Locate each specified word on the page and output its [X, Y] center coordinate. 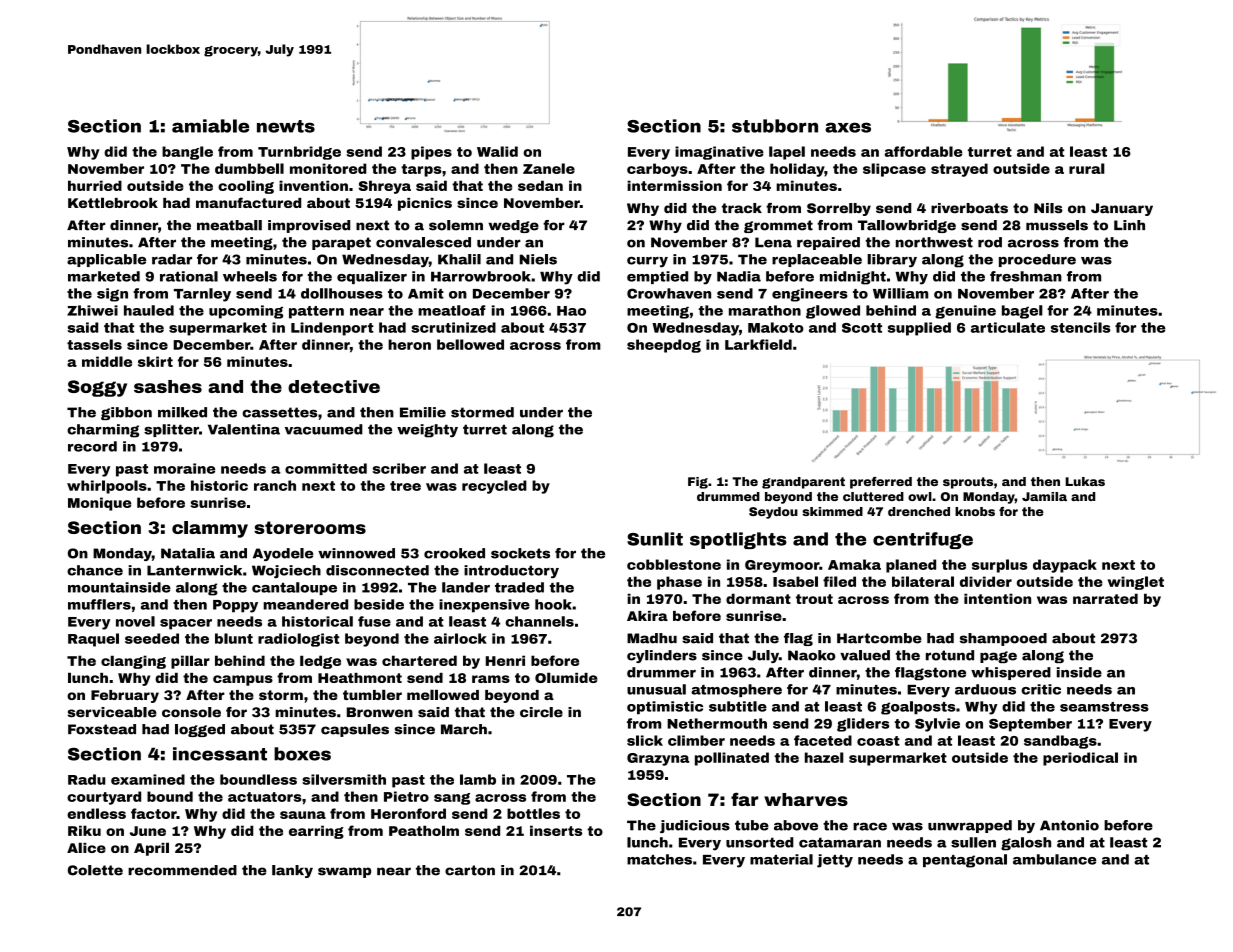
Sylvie [937, 725]
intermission [674, 185]
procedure [1037, 260]
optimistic [665, 708]
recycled [494, 487]
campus [243, 680]
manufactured [248, 202]
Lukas [1085, 481]
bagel [1022, 312]
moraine [184, 468]
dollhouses [342, 293]
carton [470, 870]
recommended [182, 870]
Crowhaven [669, 293]
